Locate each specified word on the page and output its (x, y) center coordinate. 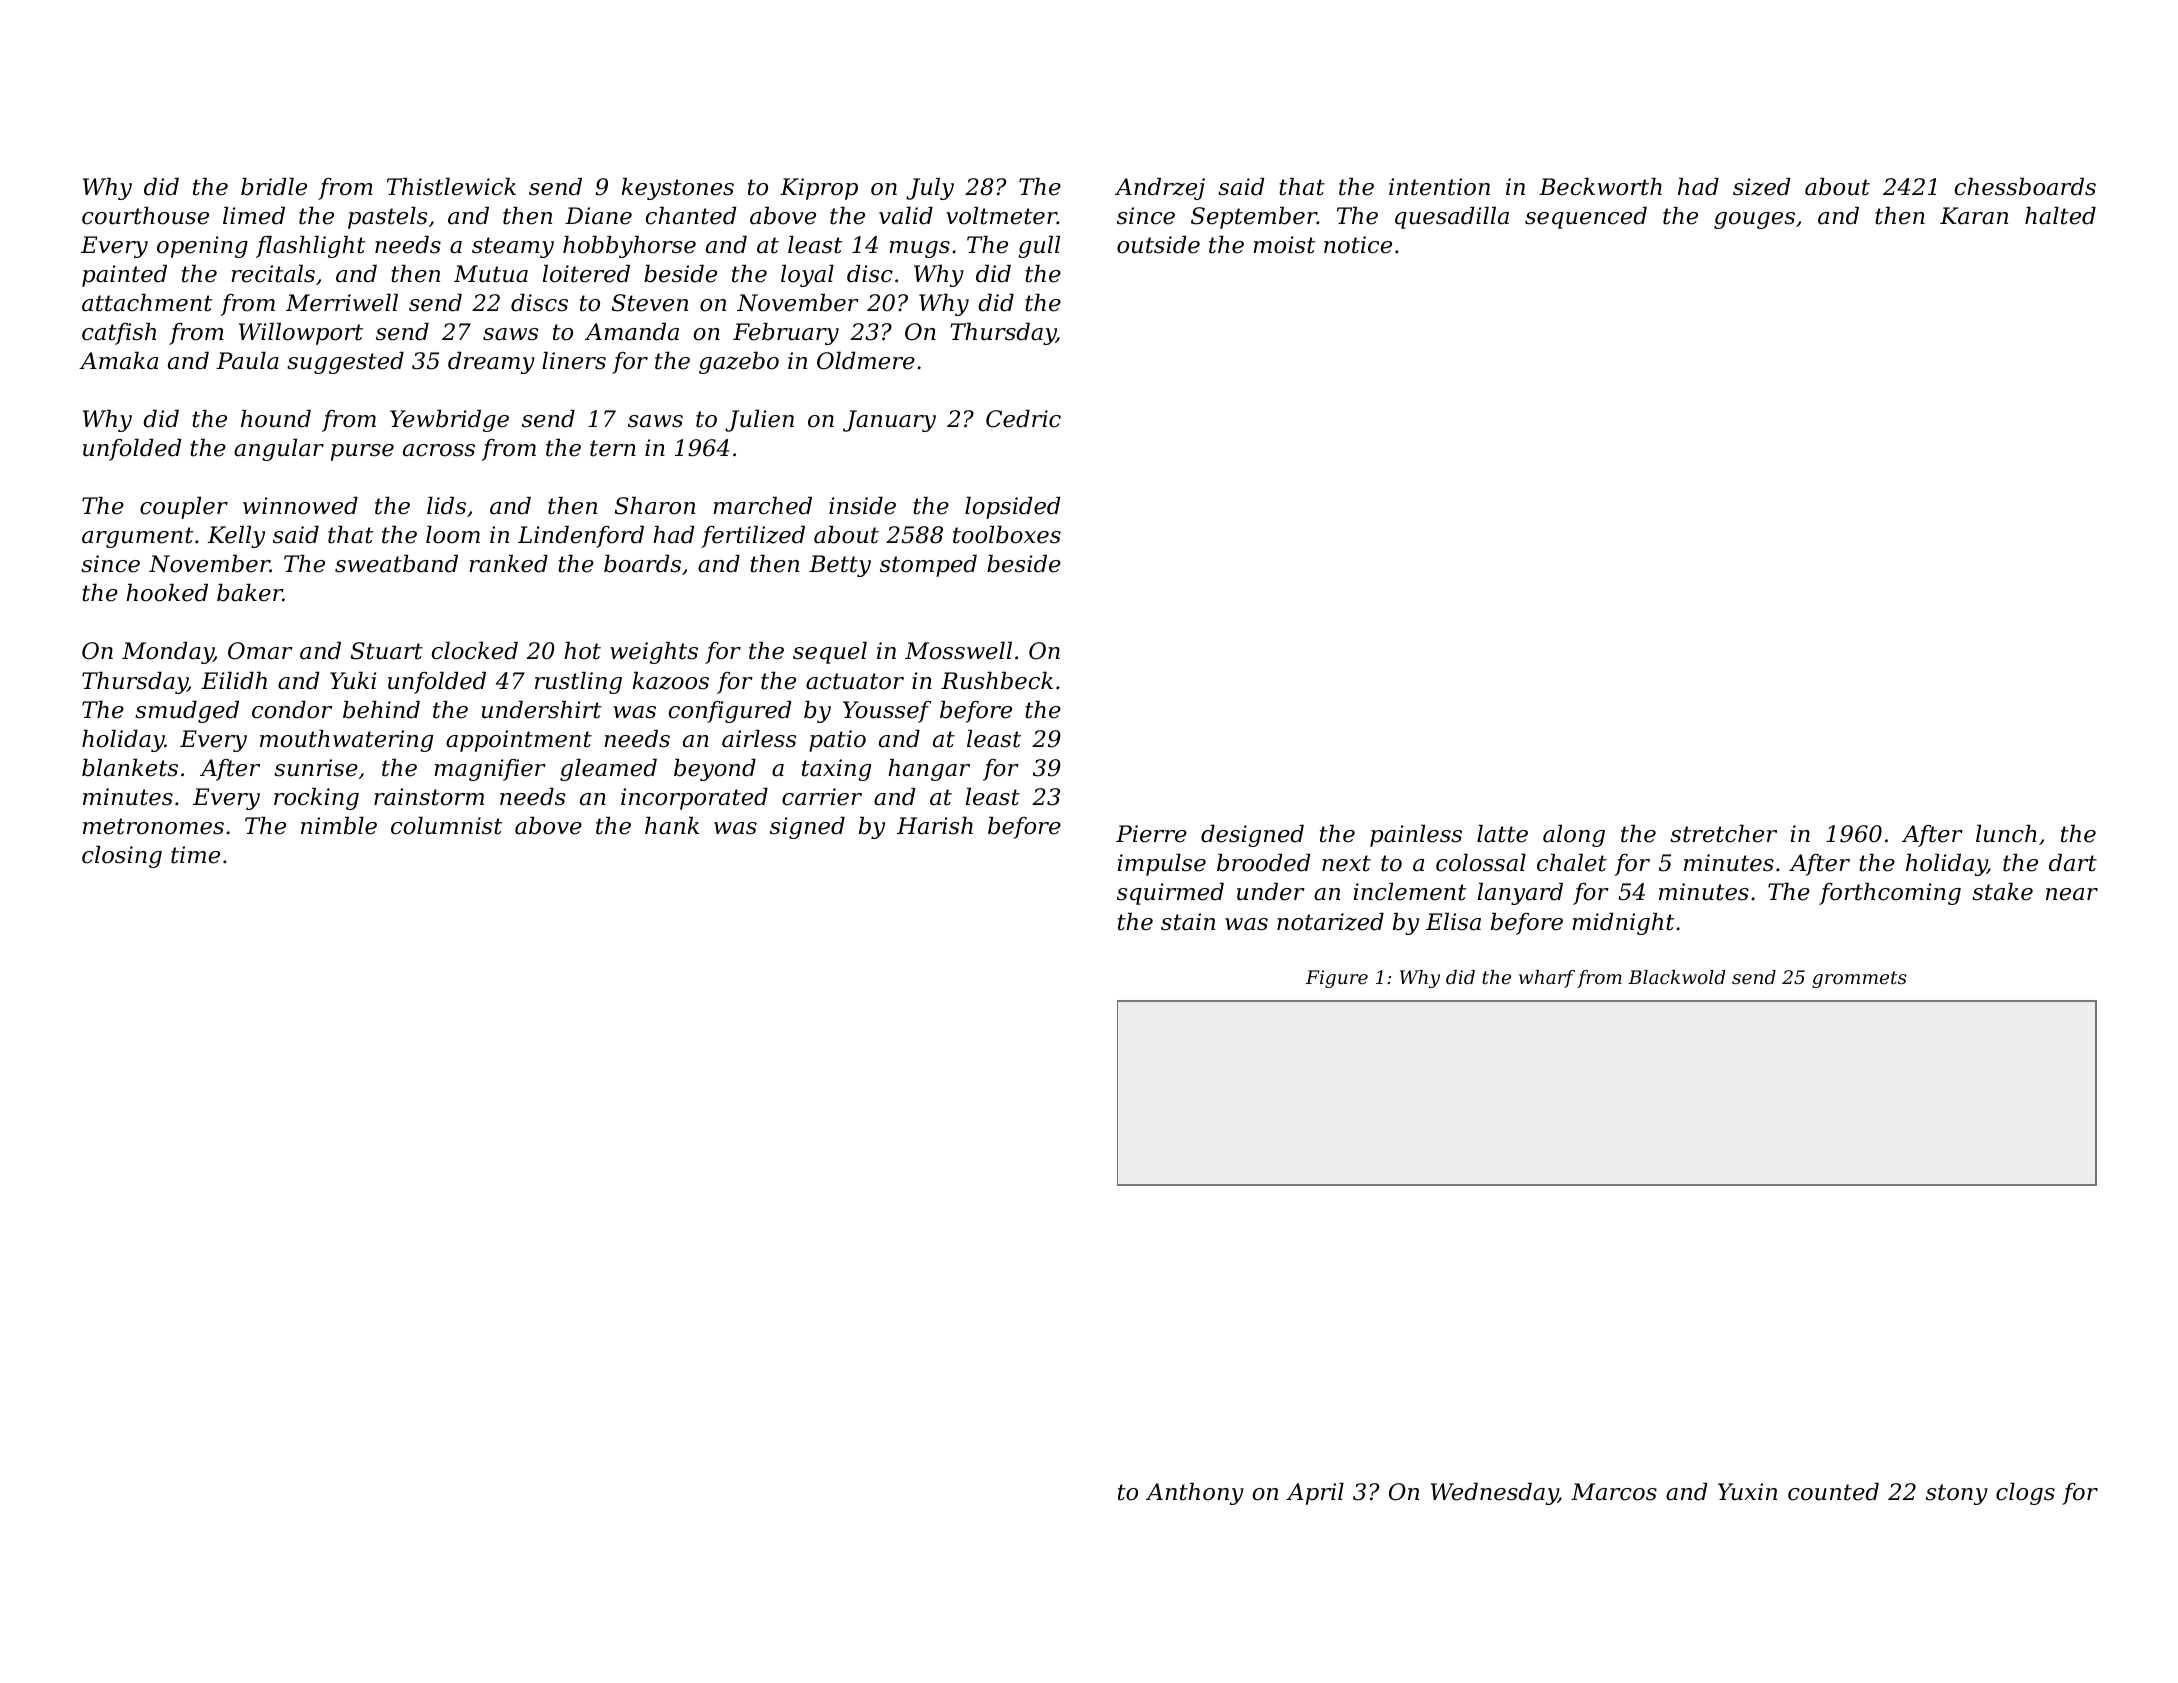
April (1315, 1494)
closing (122, 857)
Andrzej (1160, 189)
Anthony (1195, 1494)
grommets (1859, 979)
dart (2073, 863)
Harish (935, 826)
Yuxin (1747, 1492)
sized (1761, 187)
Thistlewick (451, 187)
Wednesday (1494, 1494)
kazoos (671, 681)
